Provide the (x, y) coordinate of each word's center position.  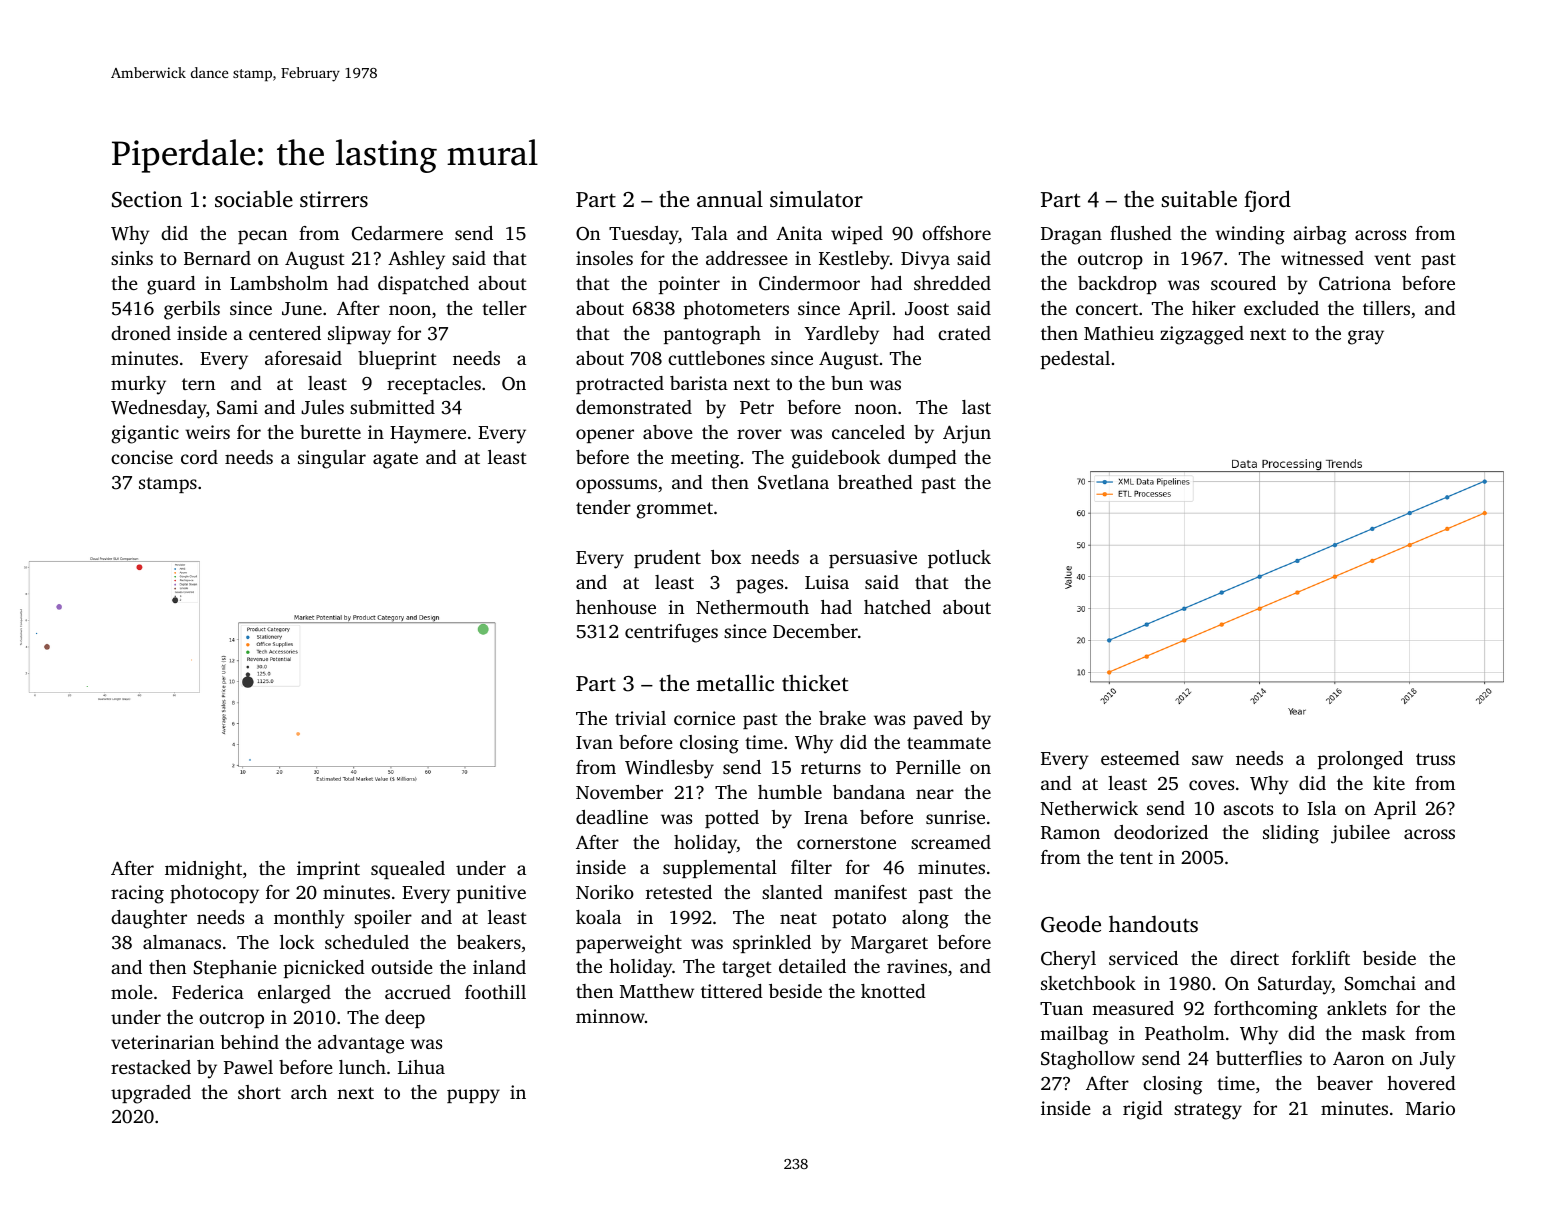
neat (798, 918)
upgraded (151, 1094)
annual (730, 198)
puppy (473, 1096)
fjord (1267, 201)
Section (147, 199)
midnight (203, 870)
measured (1133, 1008)
